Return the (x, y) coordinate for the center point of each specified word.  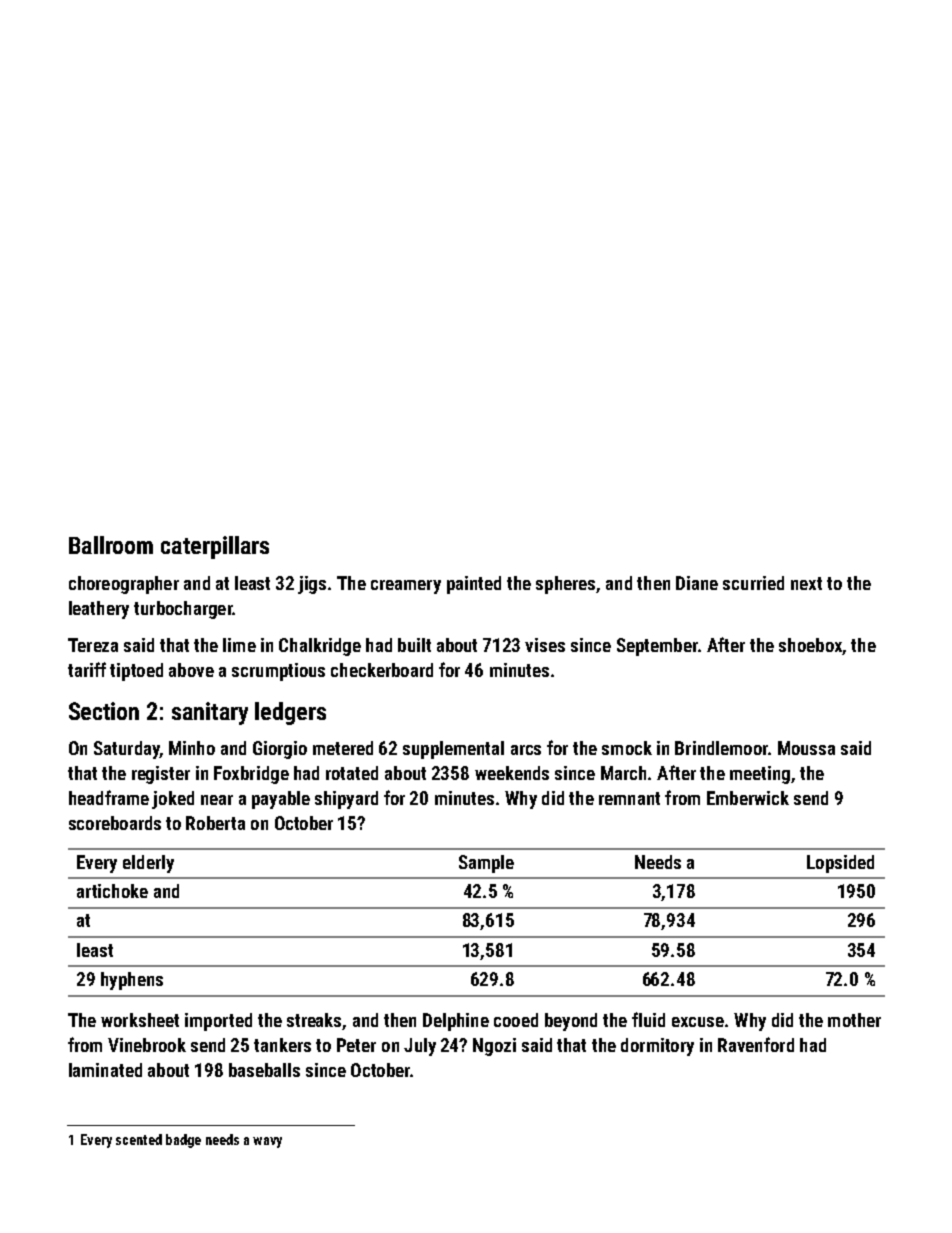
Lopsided (840, 864)
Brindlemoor (721, 748)
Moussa (806, 748)
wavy (267, 1142)
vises (545, 645)
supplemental (453, 750)
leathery (99, 610)
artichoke (112, 891)
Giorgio (280, 750)
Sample (486, 864)
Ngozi (494, 1047)
